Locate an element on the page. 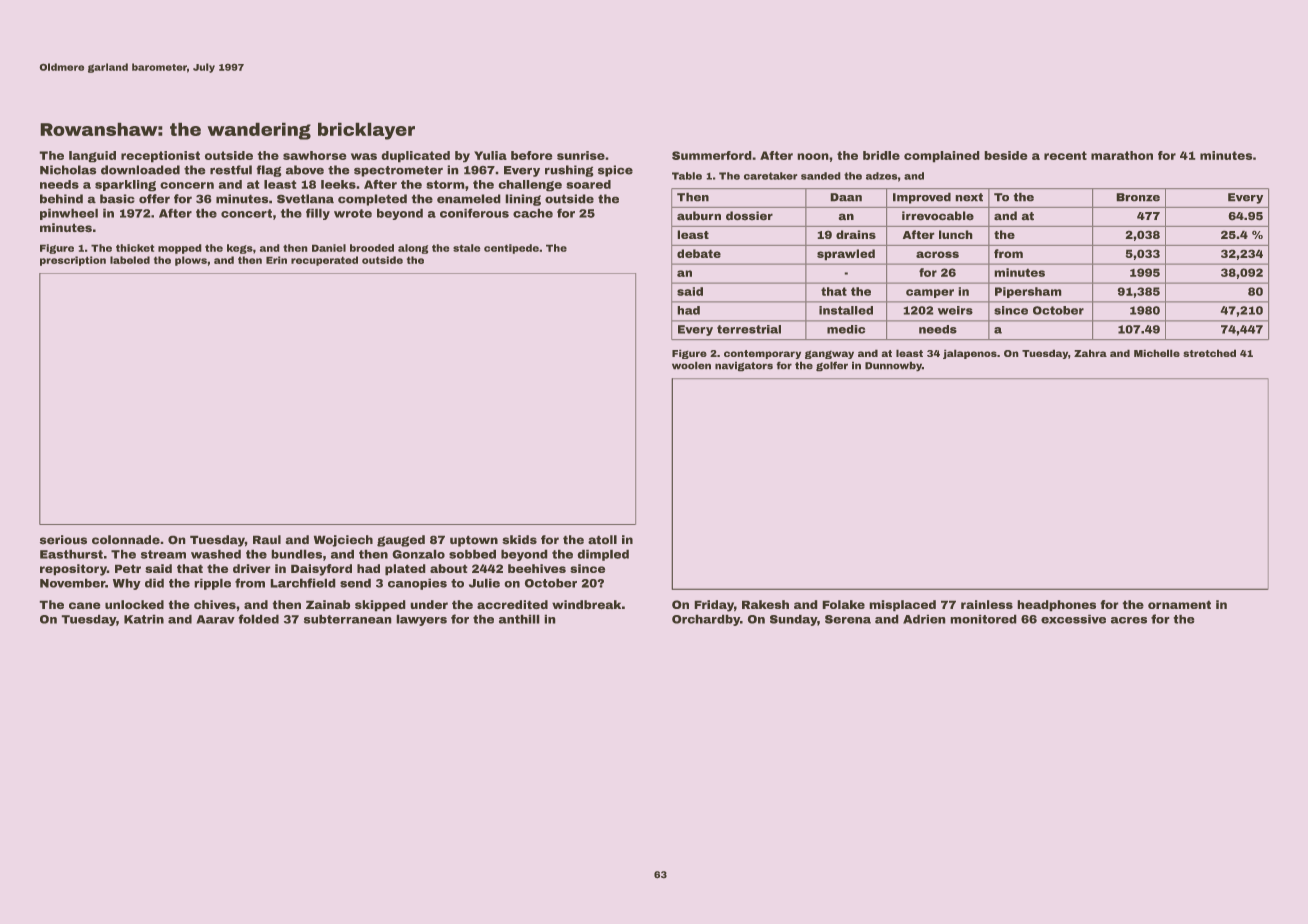 The height and width of the image is (924, 1308). leeks is located at coordinates (338, 184).
